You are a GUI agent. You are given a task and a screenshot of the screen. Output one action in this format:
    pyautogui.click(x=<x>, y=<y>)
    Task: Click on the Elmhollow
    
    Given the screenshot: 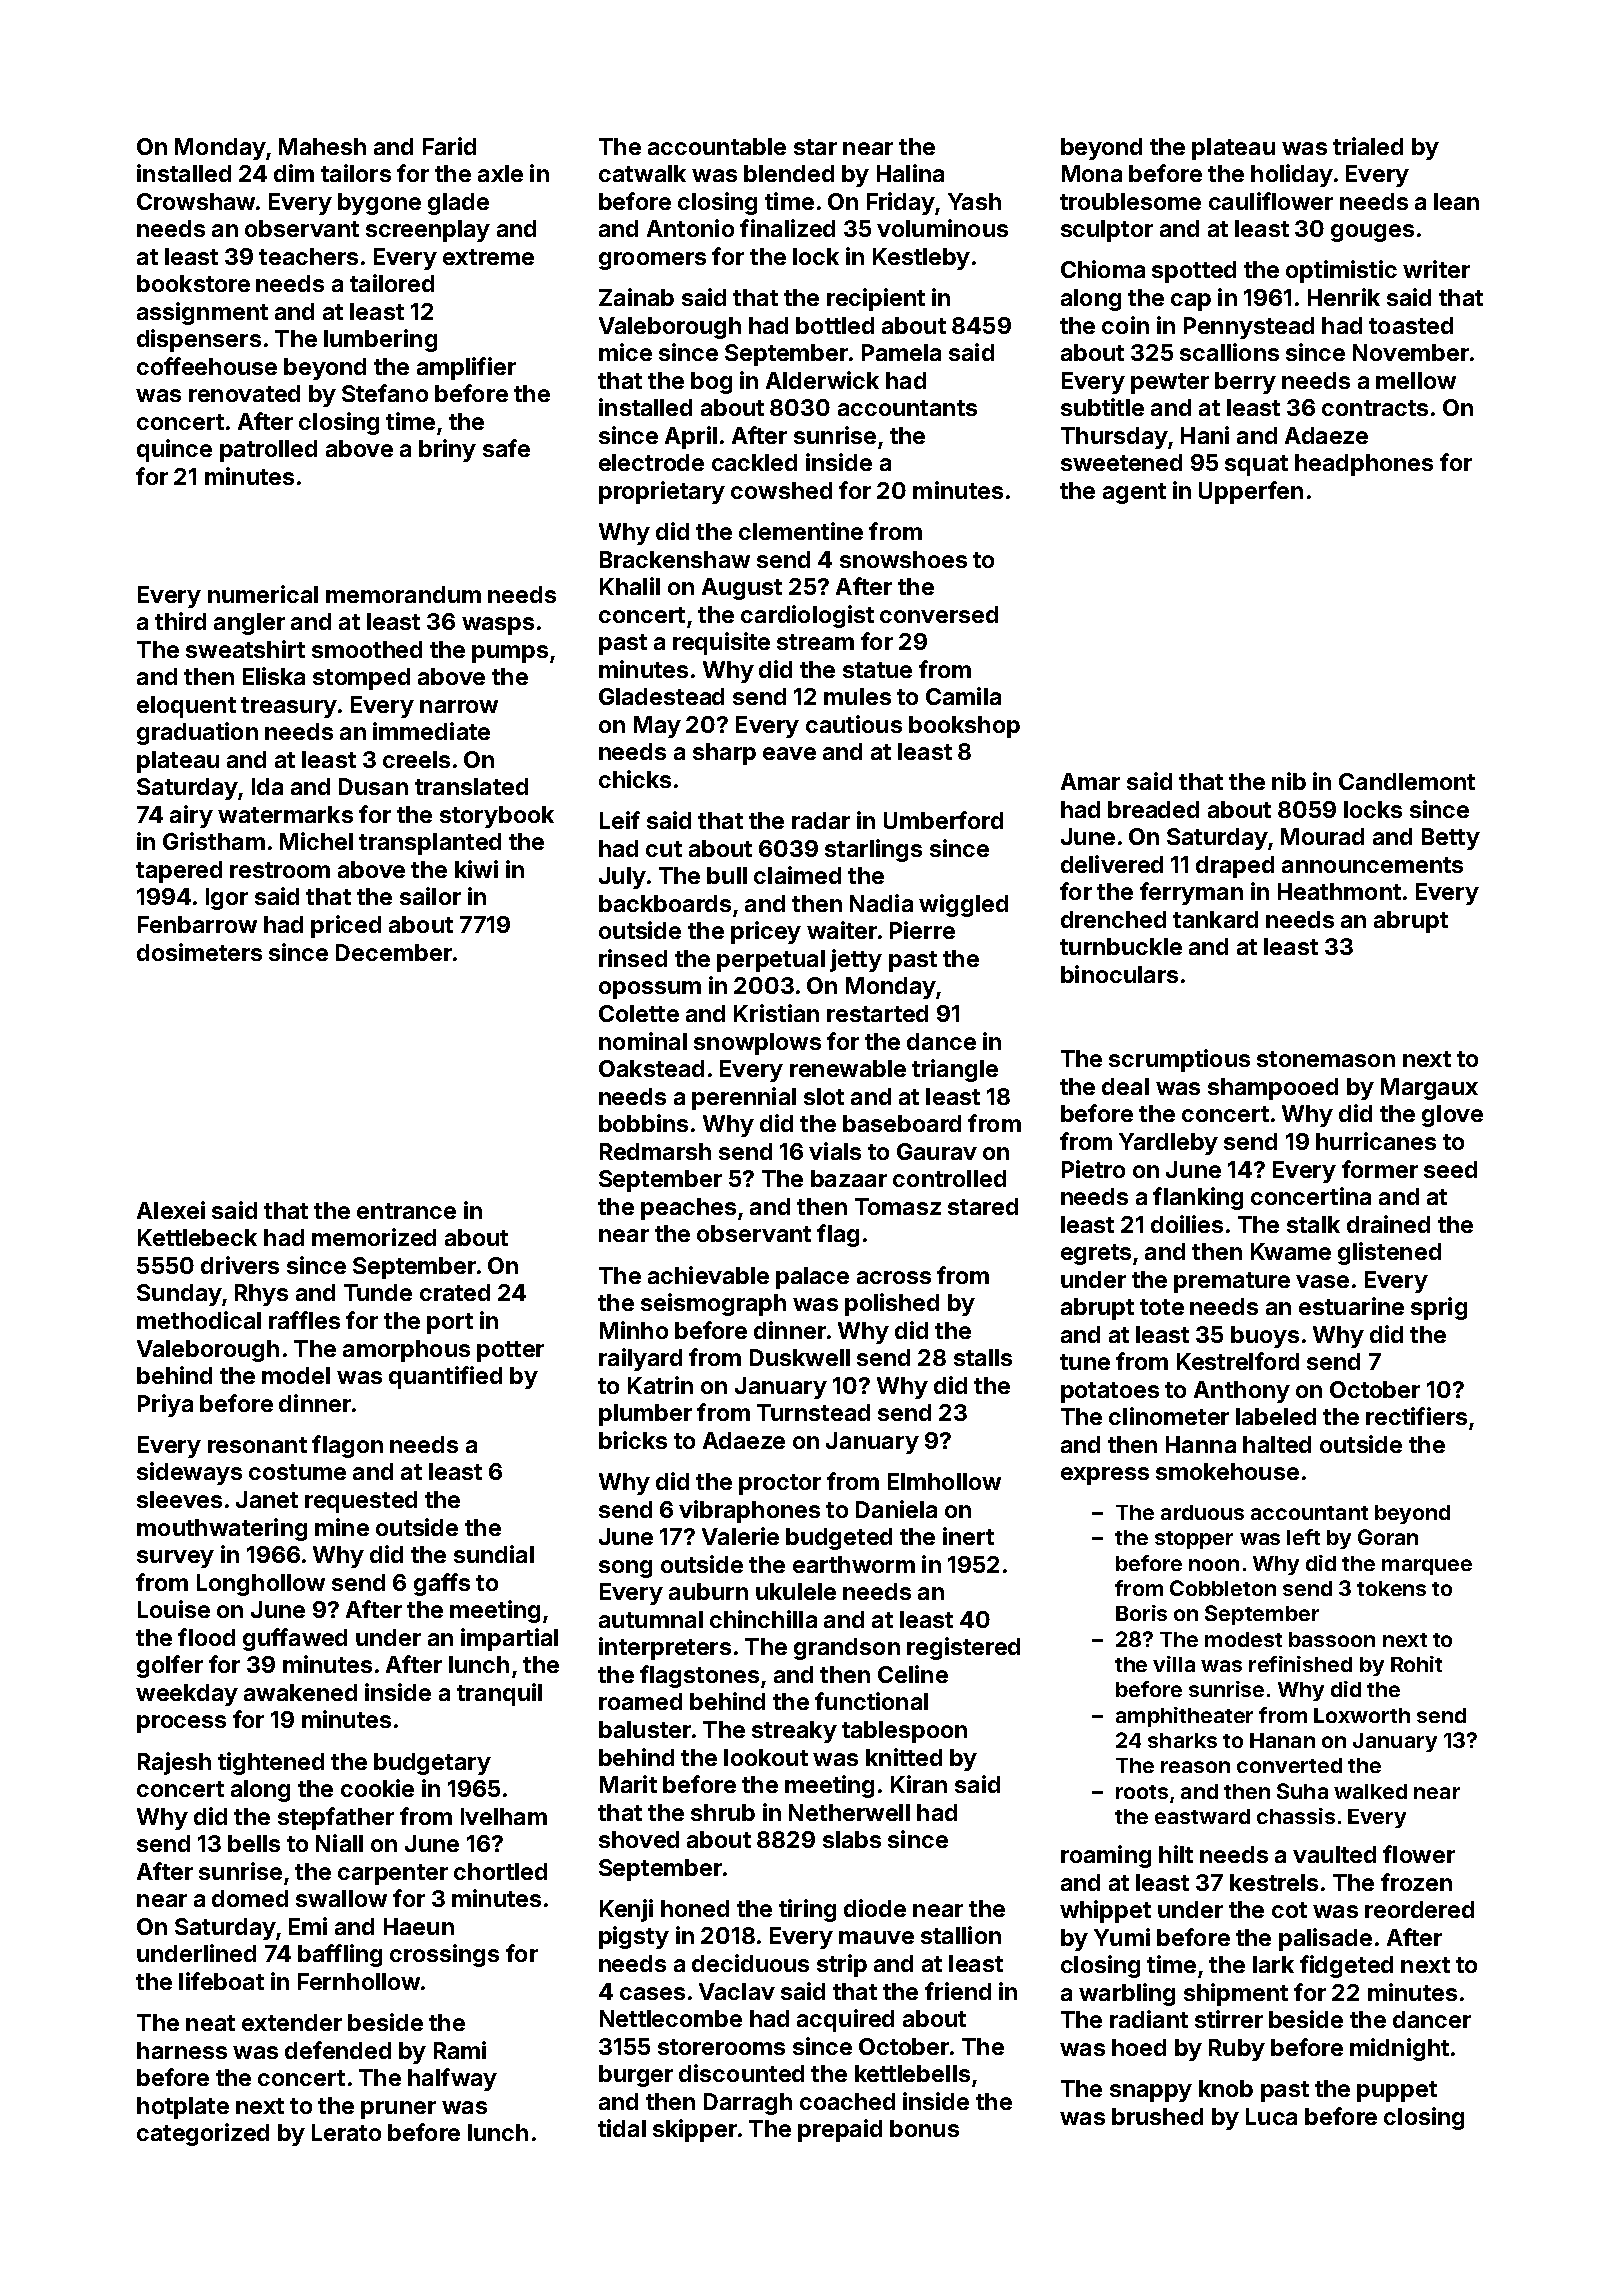 What is the action you would take?
    pyautogui.click(x=944, y=1481)
